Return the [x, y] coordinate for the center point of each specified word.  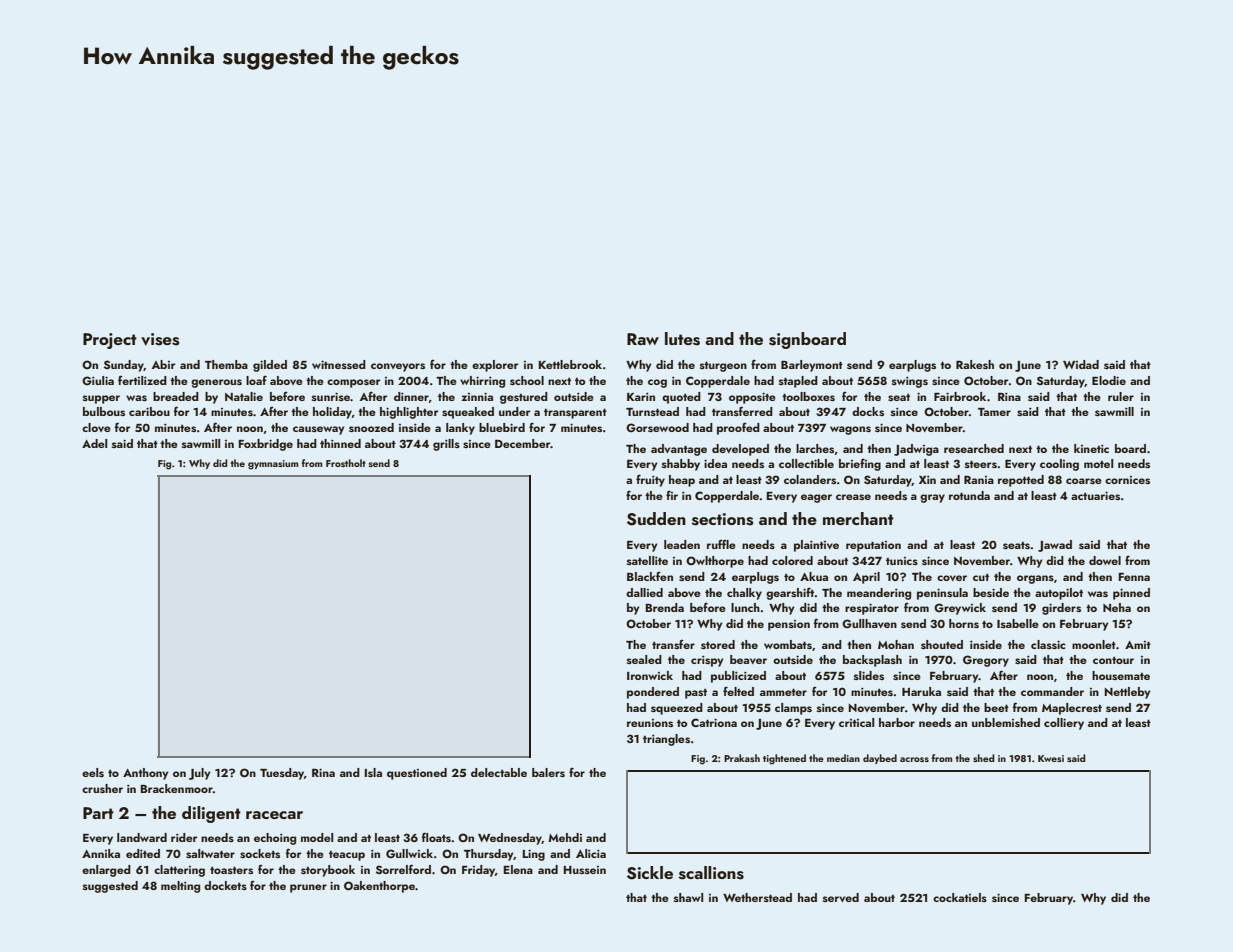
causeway [319, 430]
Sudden [656, 519]
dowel [1105, 560]
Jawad [1055, 546]
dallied [644, 592]
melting [180, 887]
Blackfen [650, 576]
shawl [688, 897]
